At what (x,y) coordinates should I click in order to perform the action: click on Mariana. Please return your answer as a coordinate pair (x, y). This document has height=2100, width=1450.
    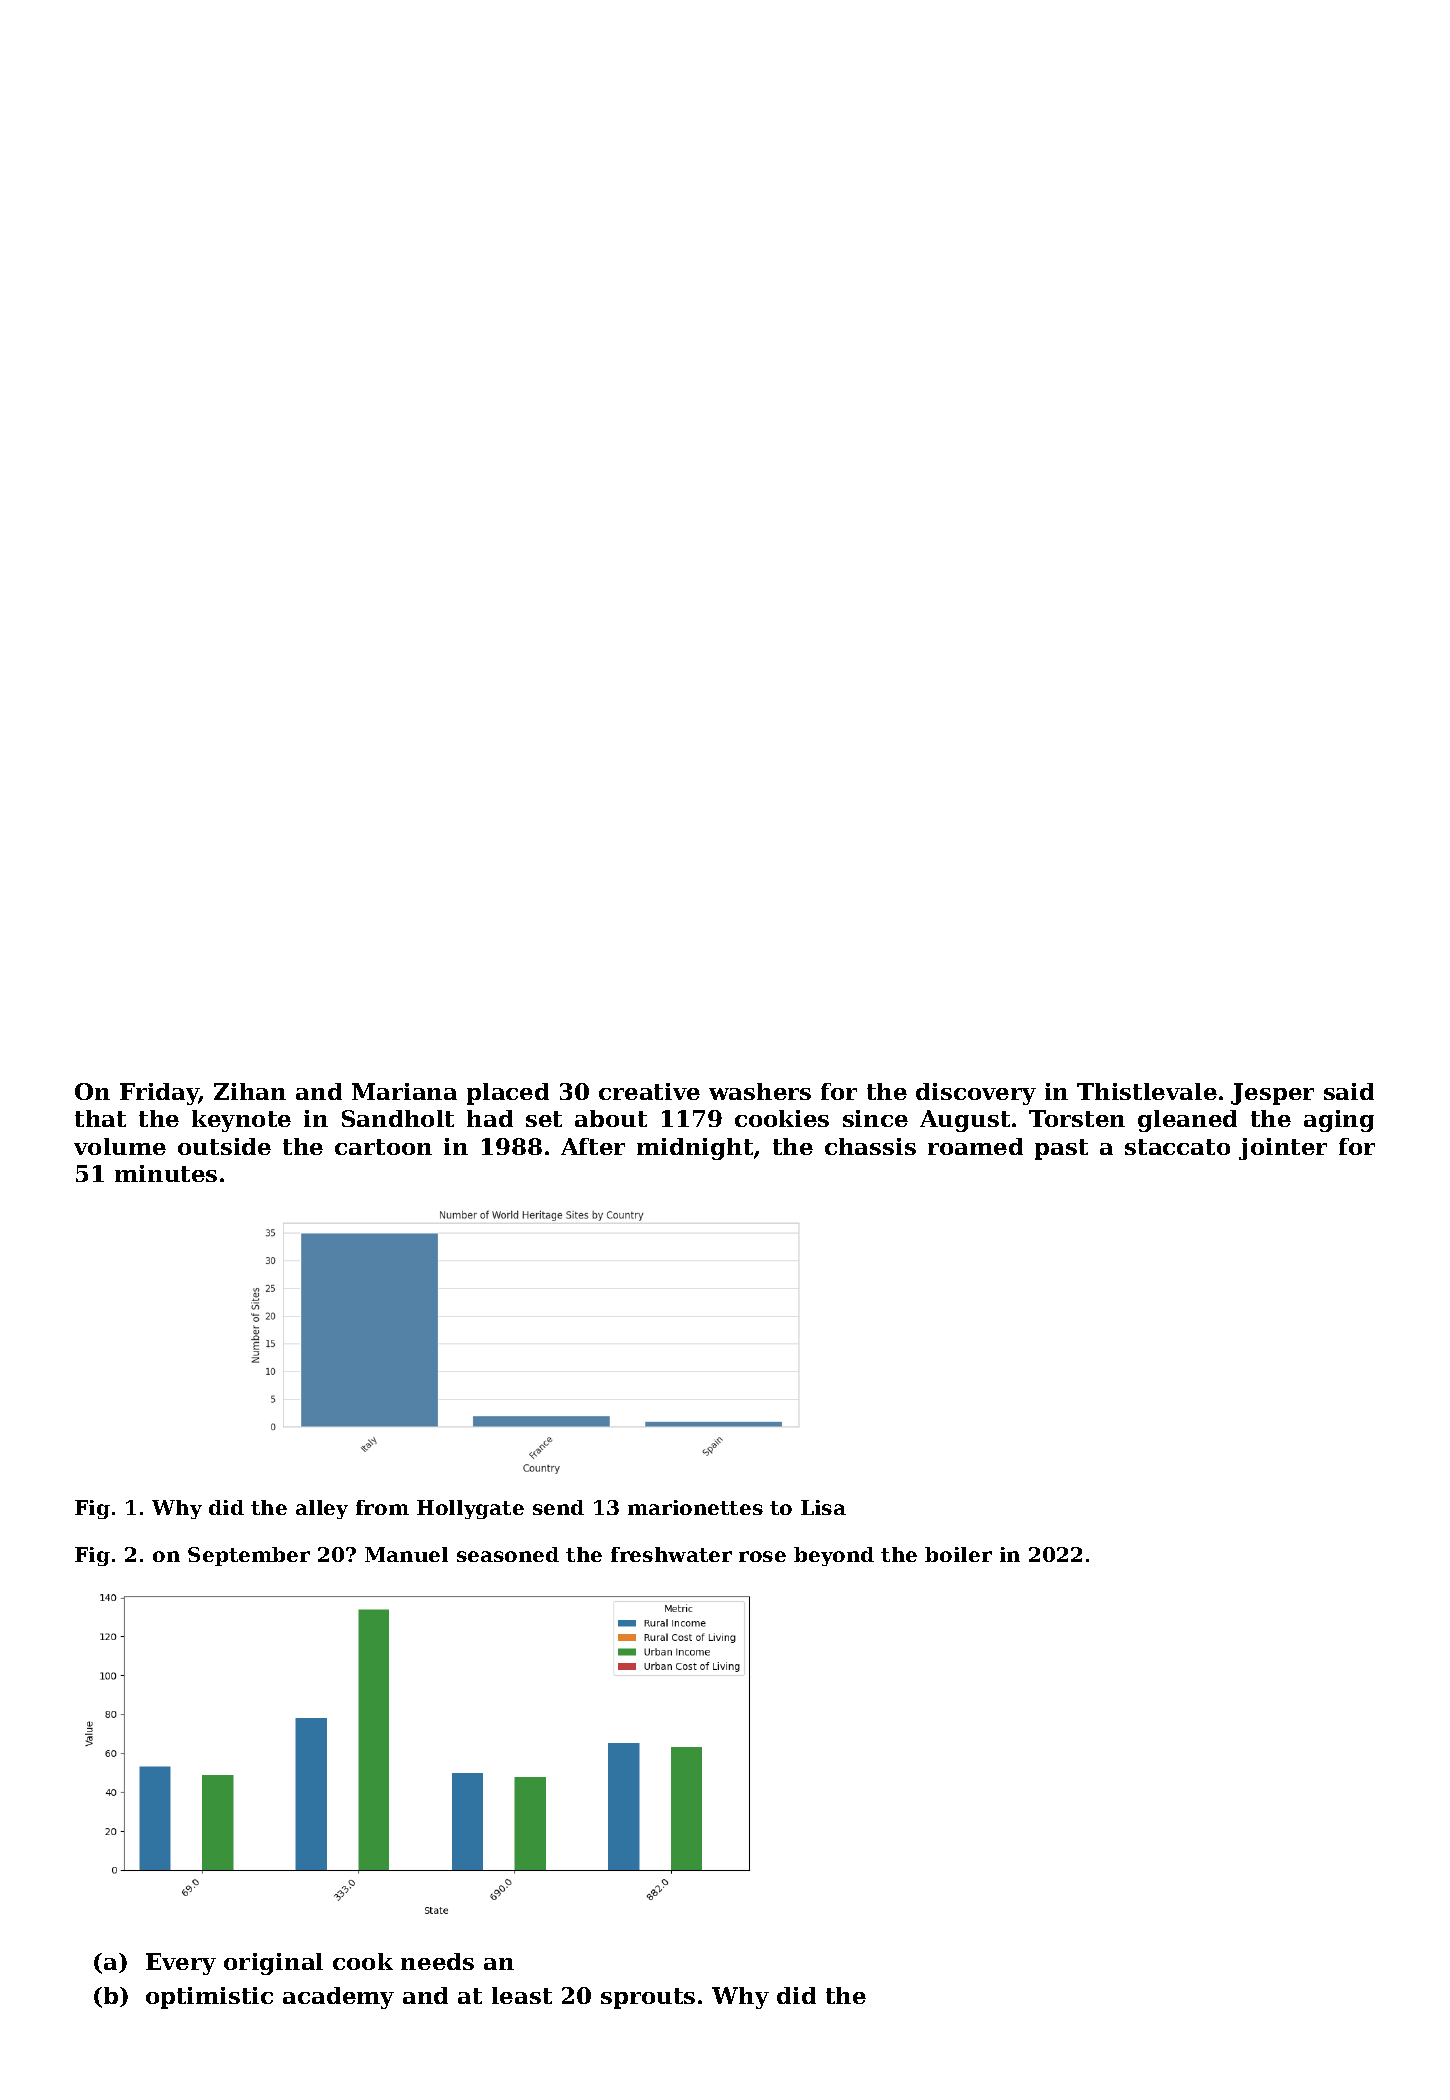
    Looking at the image, I should click on (404, 1091).
